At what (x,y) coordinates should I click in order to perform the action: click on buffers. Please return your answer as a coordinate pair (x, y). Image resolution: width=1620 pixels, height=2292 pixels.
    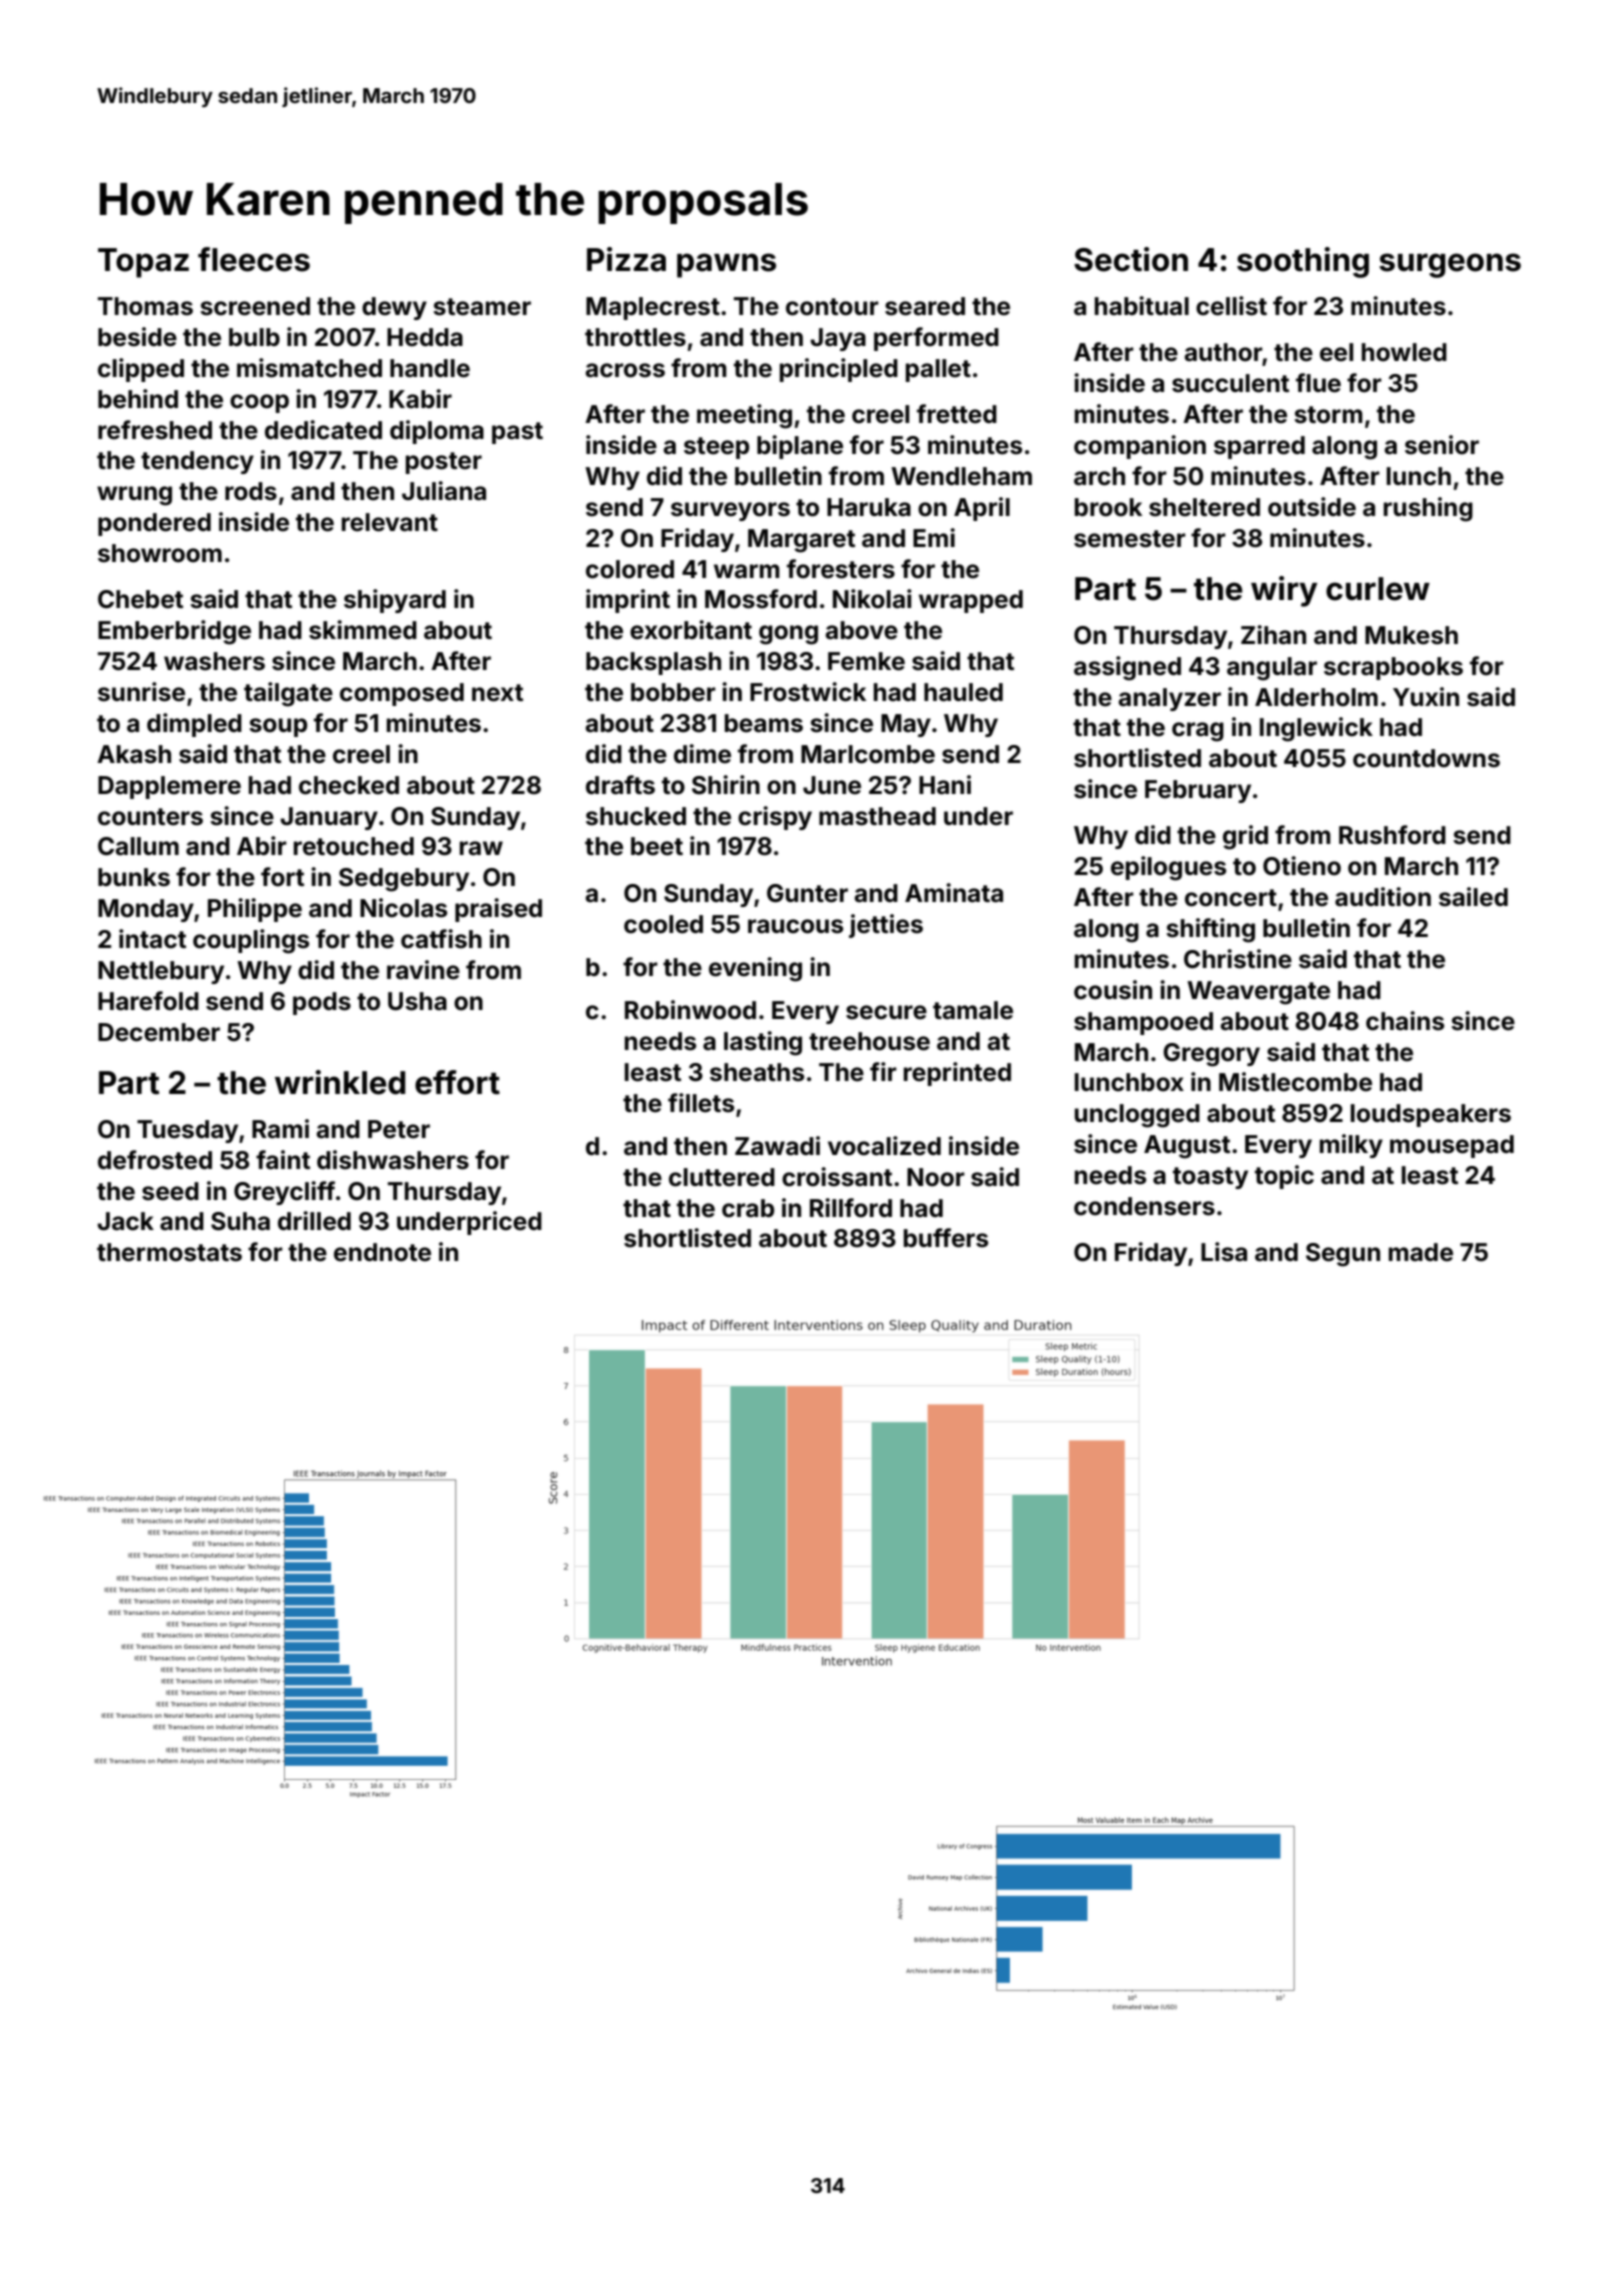
    Looking at the image, I should click on (946, 1238).
